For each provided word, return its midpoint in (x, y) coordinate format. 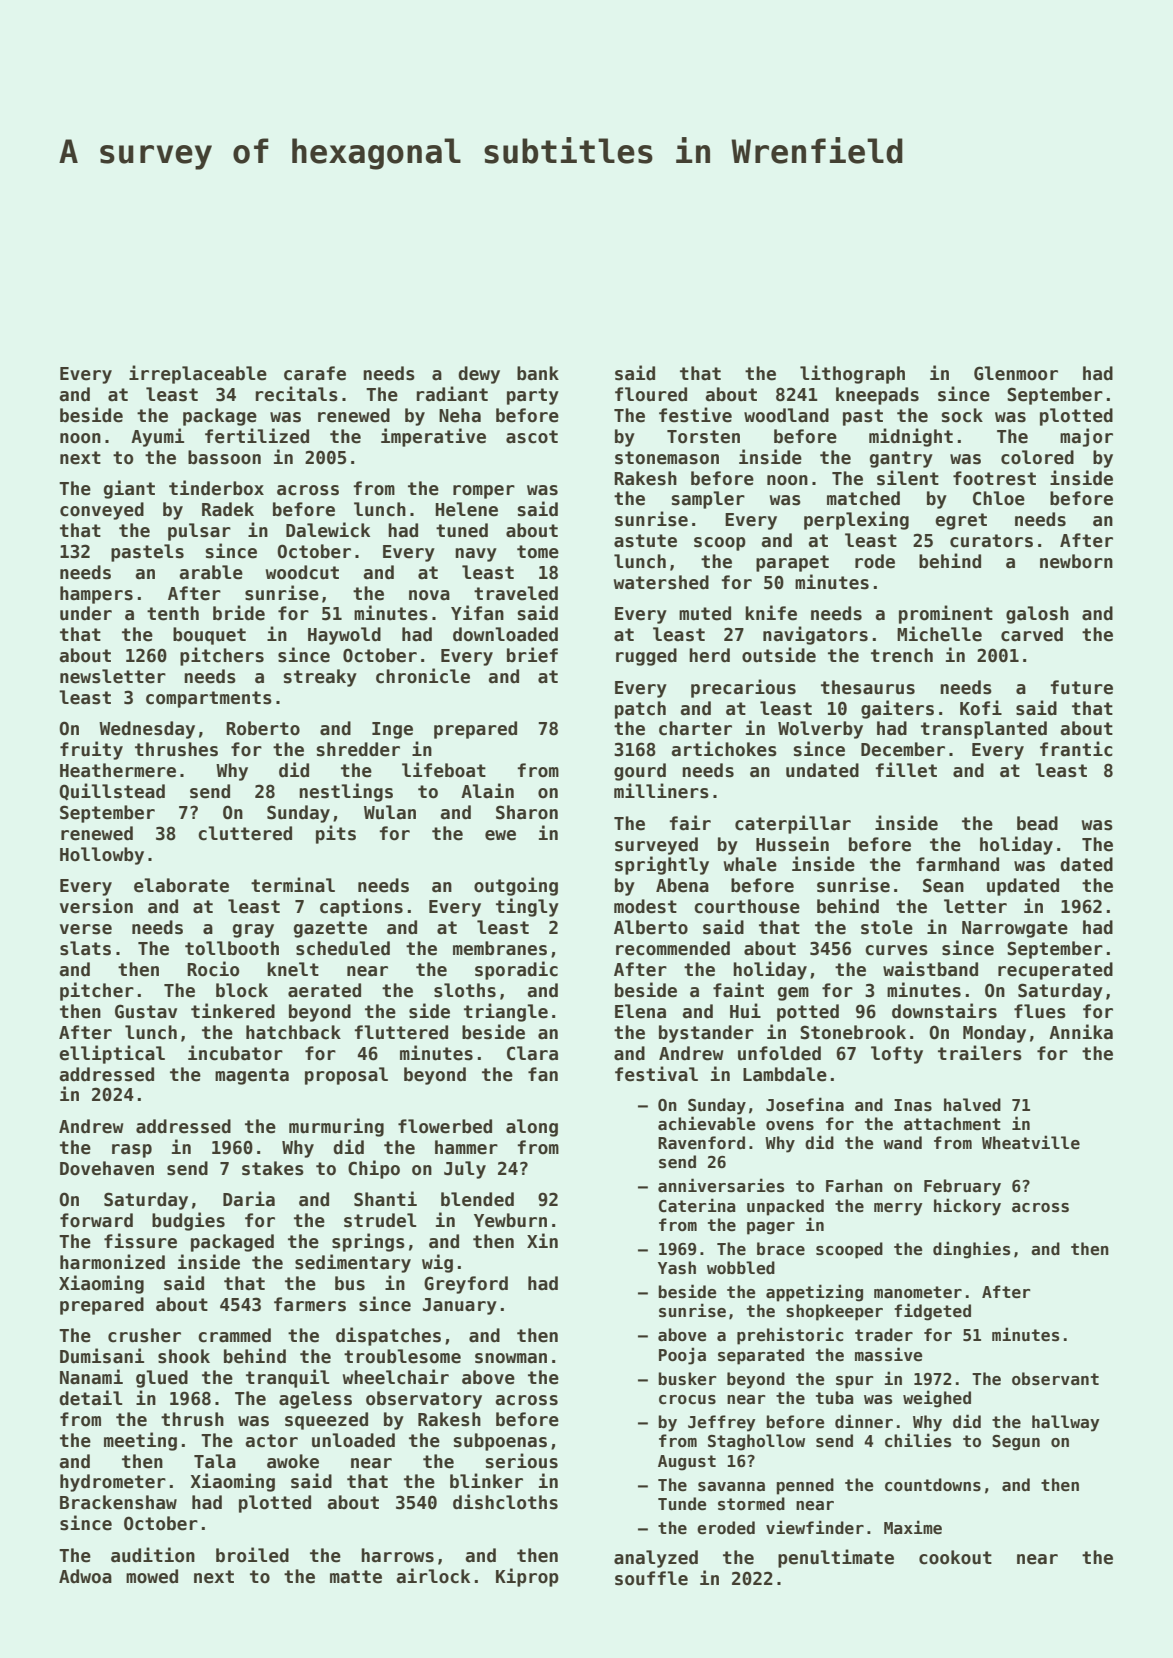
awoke (293, 1461)
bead (1037, 823)
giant (129, 489)
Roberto (263, 728)
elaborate (181, 885)
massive (889, 1354)
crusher (144, 1335)
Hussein (792, 844)
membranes (500, 948)
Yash (677, 1268)
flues (1040, 1011)
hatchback (293, 1032)
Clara (532, 1053)
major (1086, 437)
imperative (433, 437)
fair (690, 823)
